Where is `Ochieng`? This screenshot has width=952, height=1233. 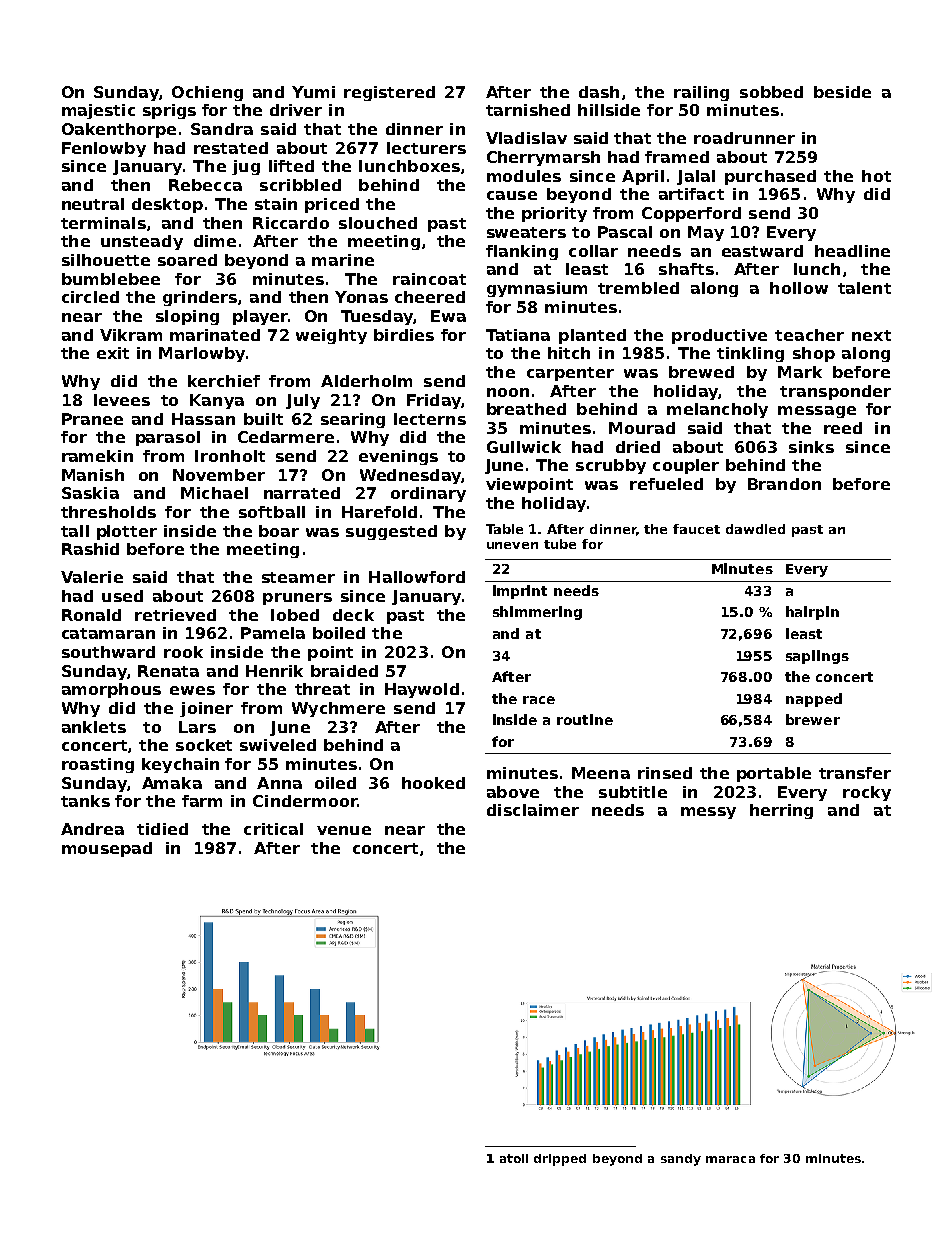 Ochieng is located at coordinates (207, 93).
